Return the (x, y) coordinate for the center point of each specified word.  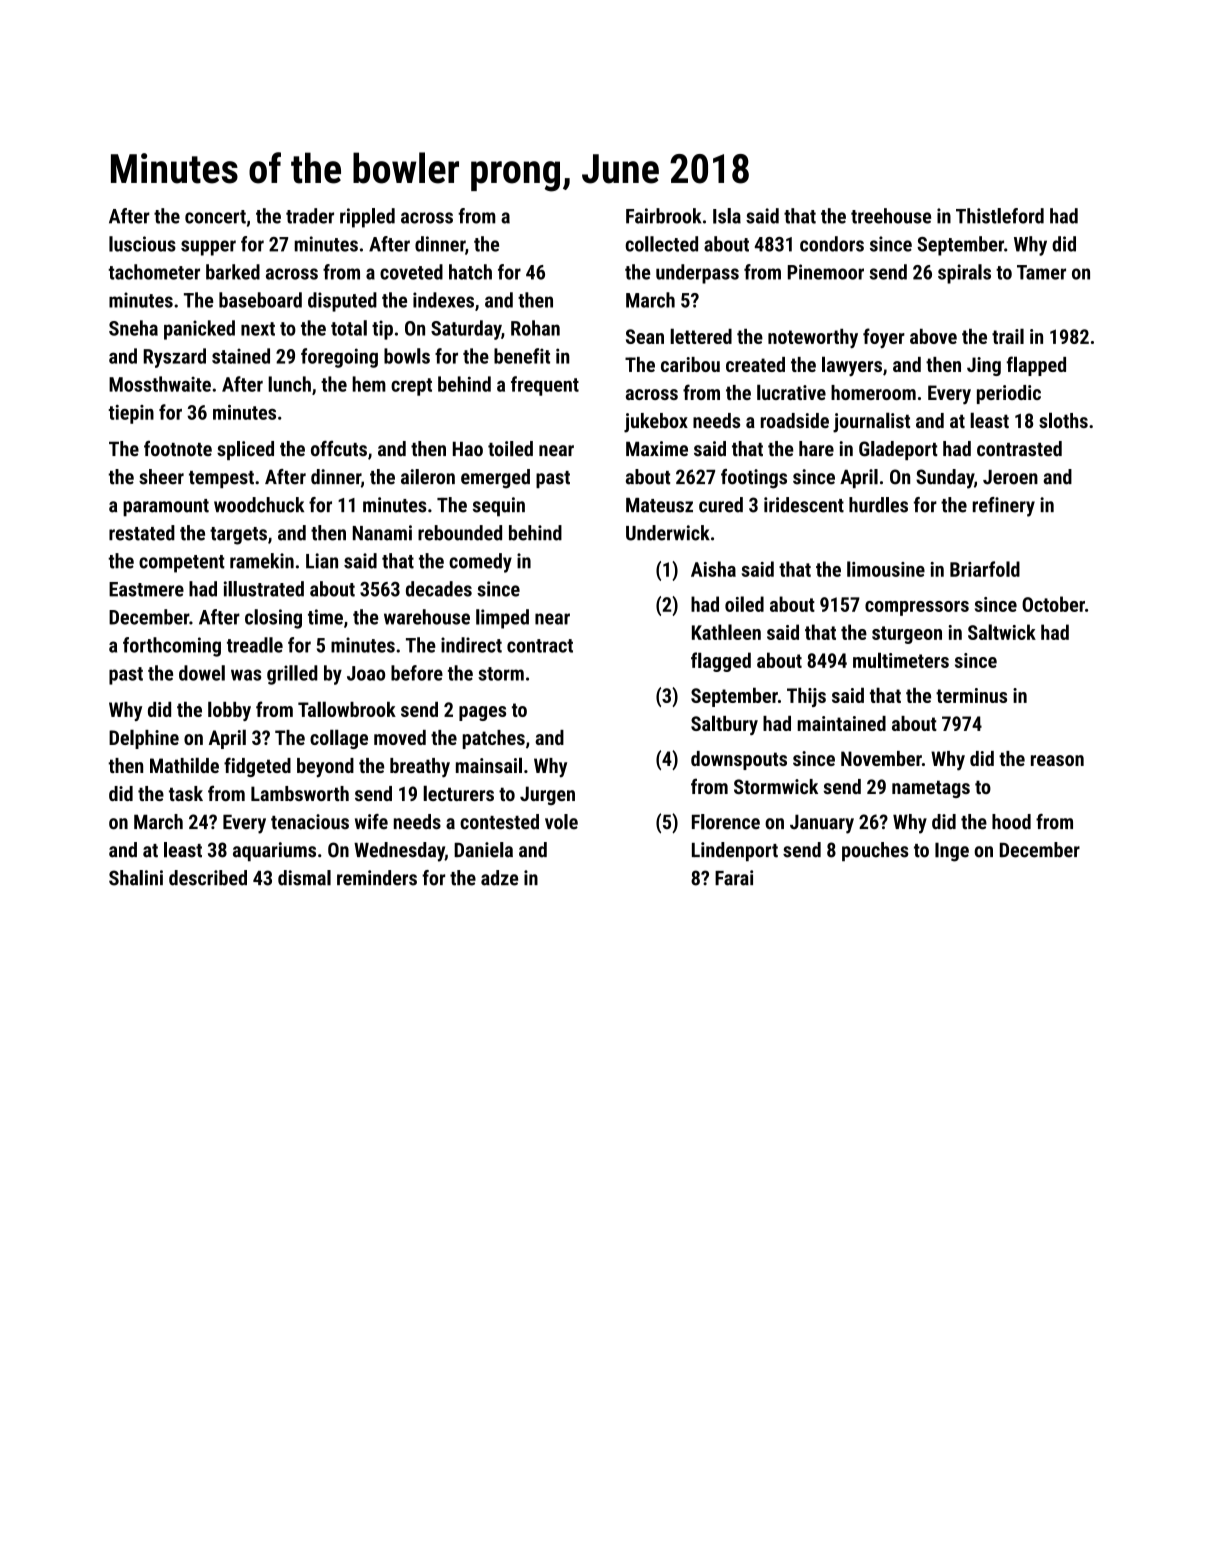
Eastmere (146, 589)
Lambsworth (300, 793)
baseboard (260, 300)
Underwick (668, 533)
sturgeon (907, 635)
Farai (734, 878)
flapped (1036, 366)
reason (1057, 760)
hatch (470, 272)
